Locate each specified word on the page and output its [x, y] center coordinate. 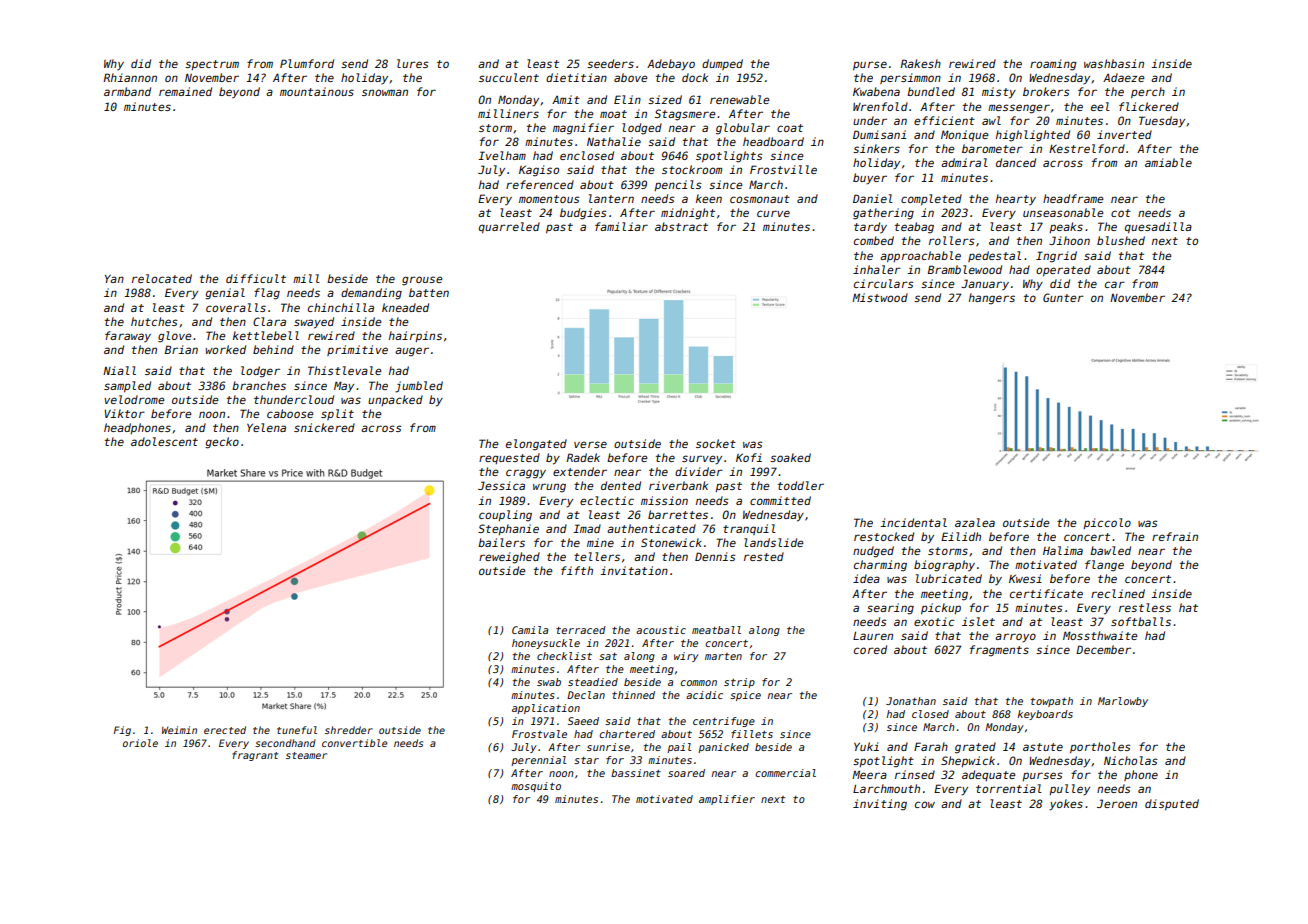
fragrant [255, 756]
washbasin [1114, 63]
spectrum [212, 65]
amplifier [727, 800]
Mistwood [880, 297]
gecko [222, 443]
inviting [880, 805]
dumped [722, 64]
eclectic [607, 500]
